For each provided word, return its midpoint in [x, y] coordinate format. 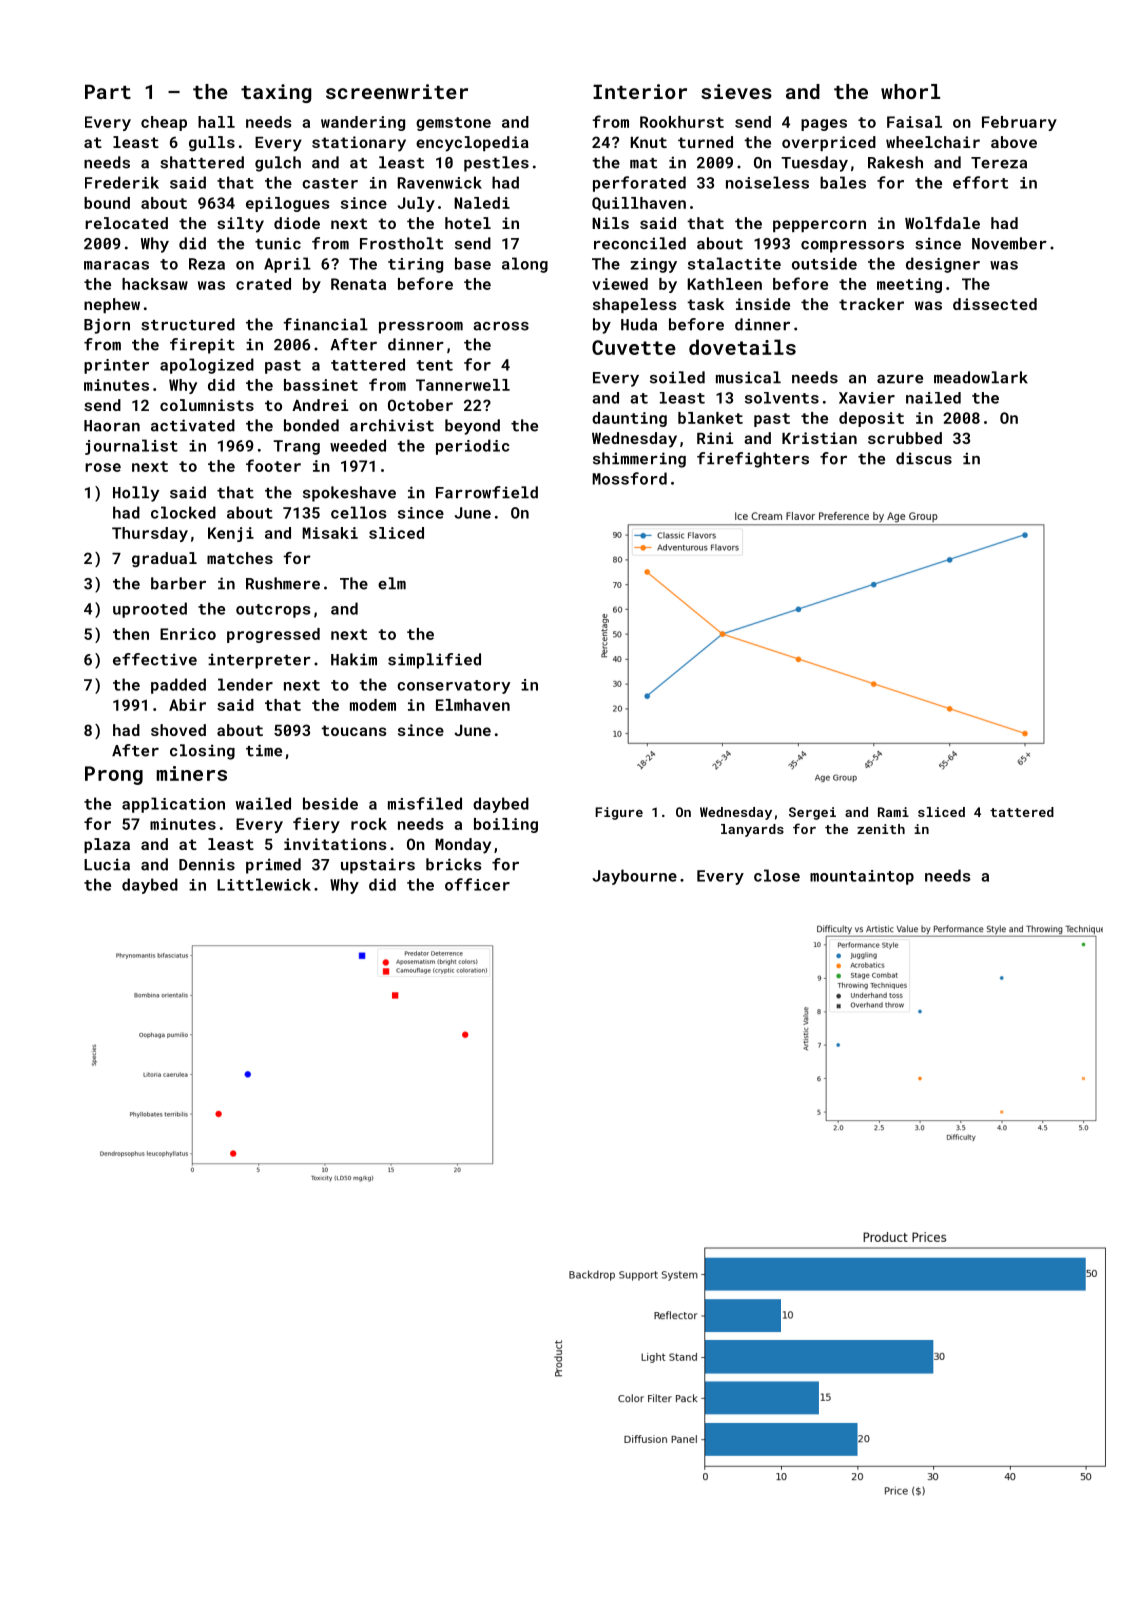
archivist [392, 425]
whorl [910, 91]
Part [108, 91]
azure [900, 379]
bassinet [321, 385]
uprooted [150, 610]
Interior [640, 91]
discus [924, 458]
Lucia [107, 864]
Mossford [629, 478]
